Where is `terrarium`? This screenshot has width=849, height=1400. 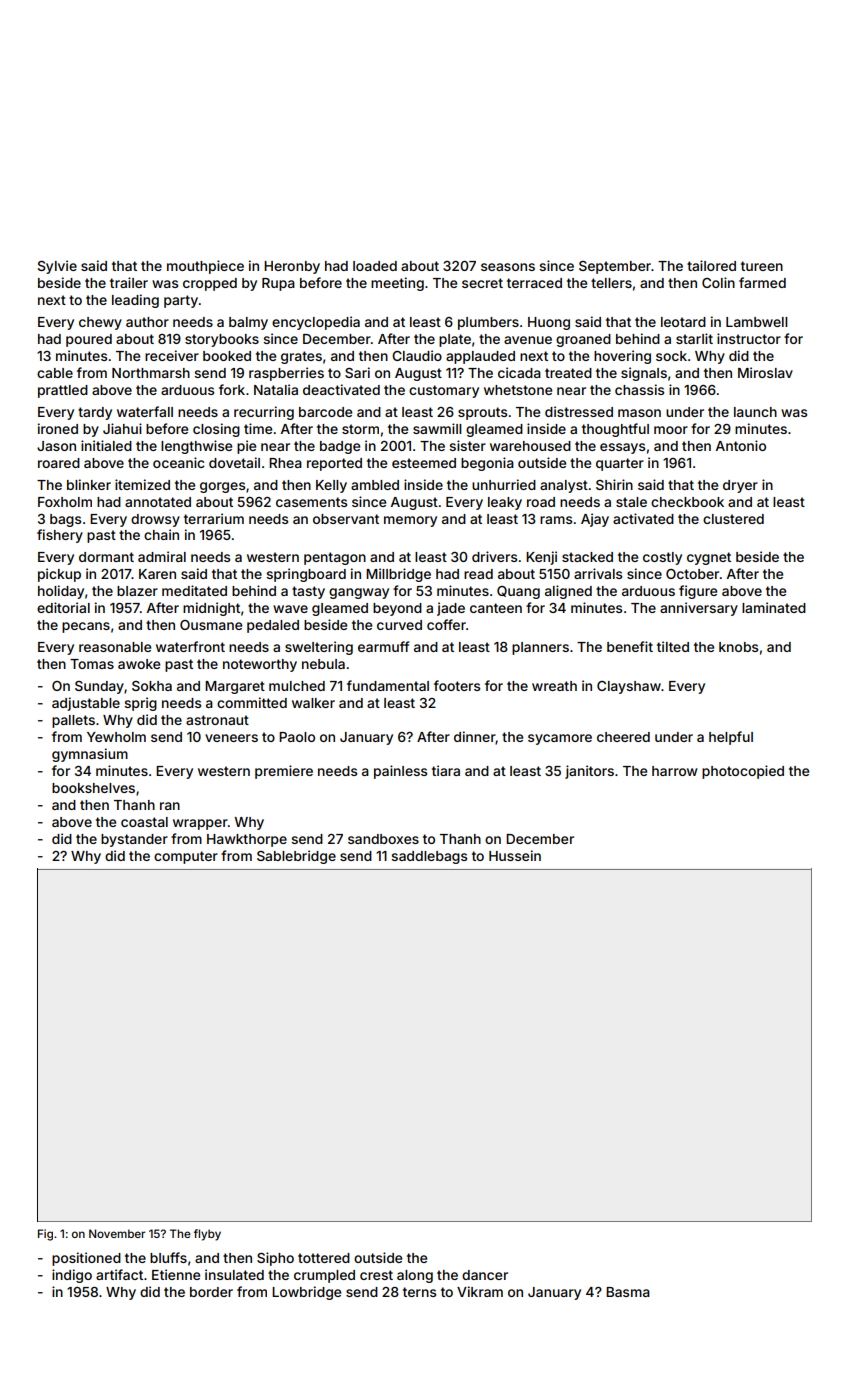
terrarium is located at coordinates (214, 518).
